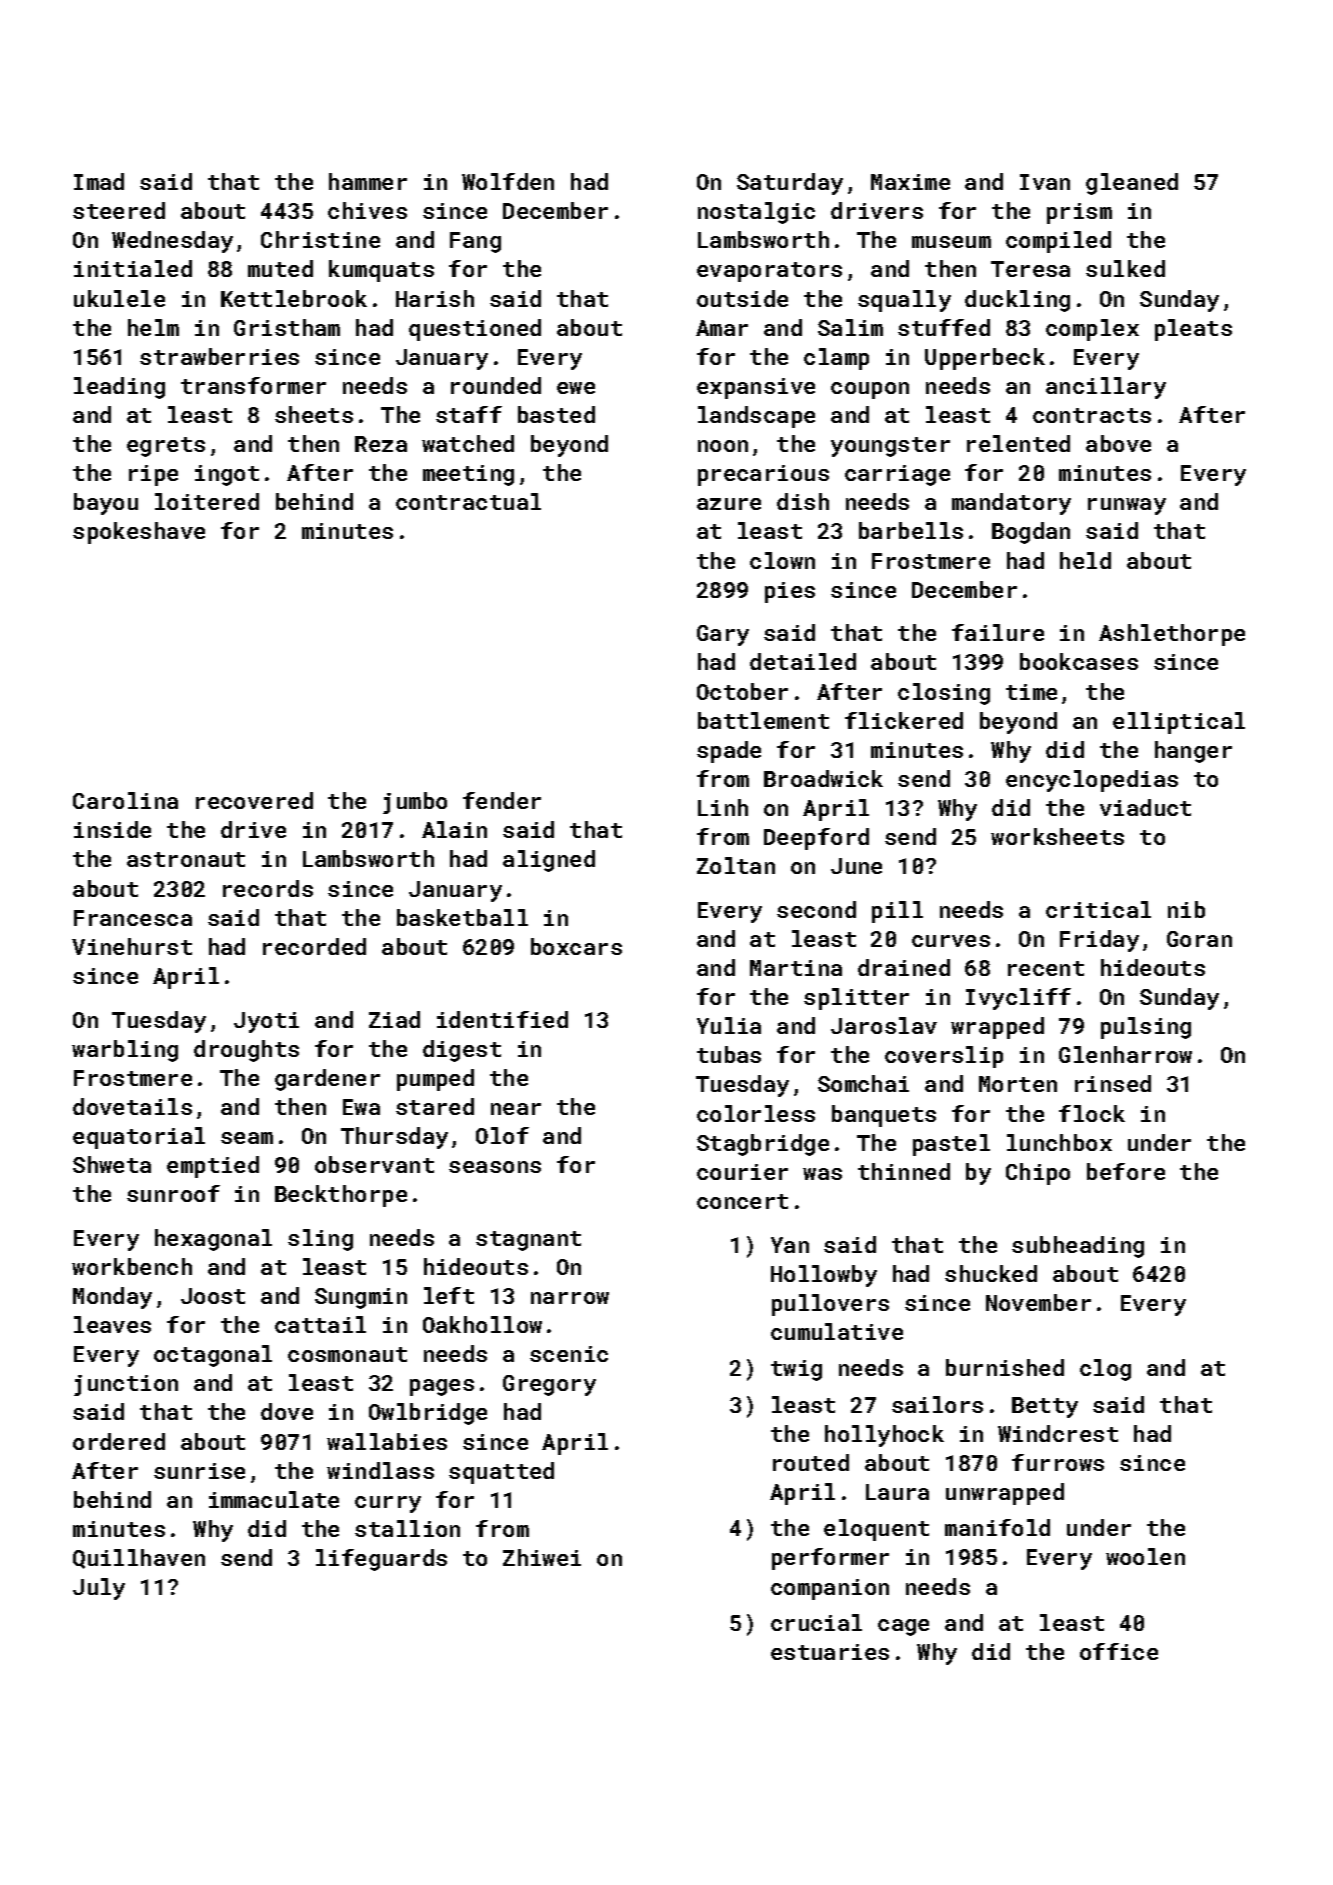  What do you see at coordinates (1045, 182) in the screenshot?
I see `Ivan` at bounding box center [1045, 182].
